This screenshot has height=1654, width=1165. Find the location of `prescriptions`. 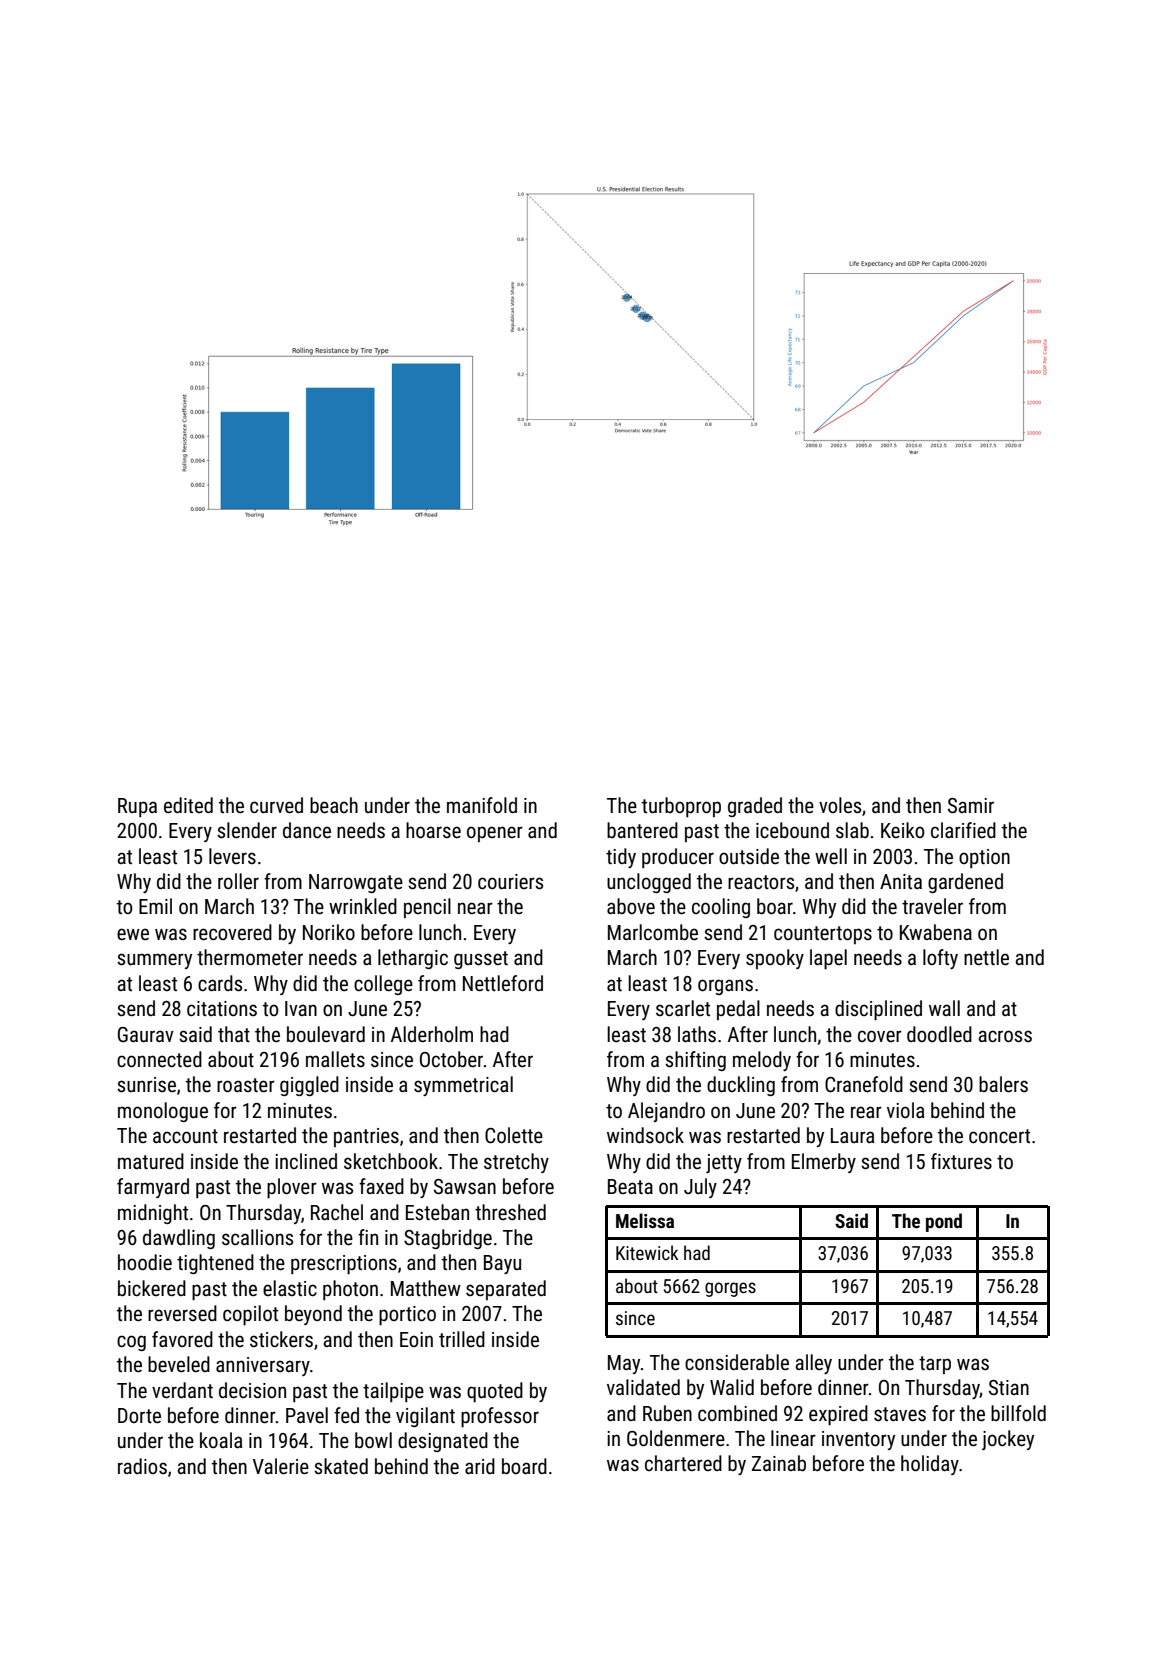

prescriptions is located at coordinates (344, 1265).
